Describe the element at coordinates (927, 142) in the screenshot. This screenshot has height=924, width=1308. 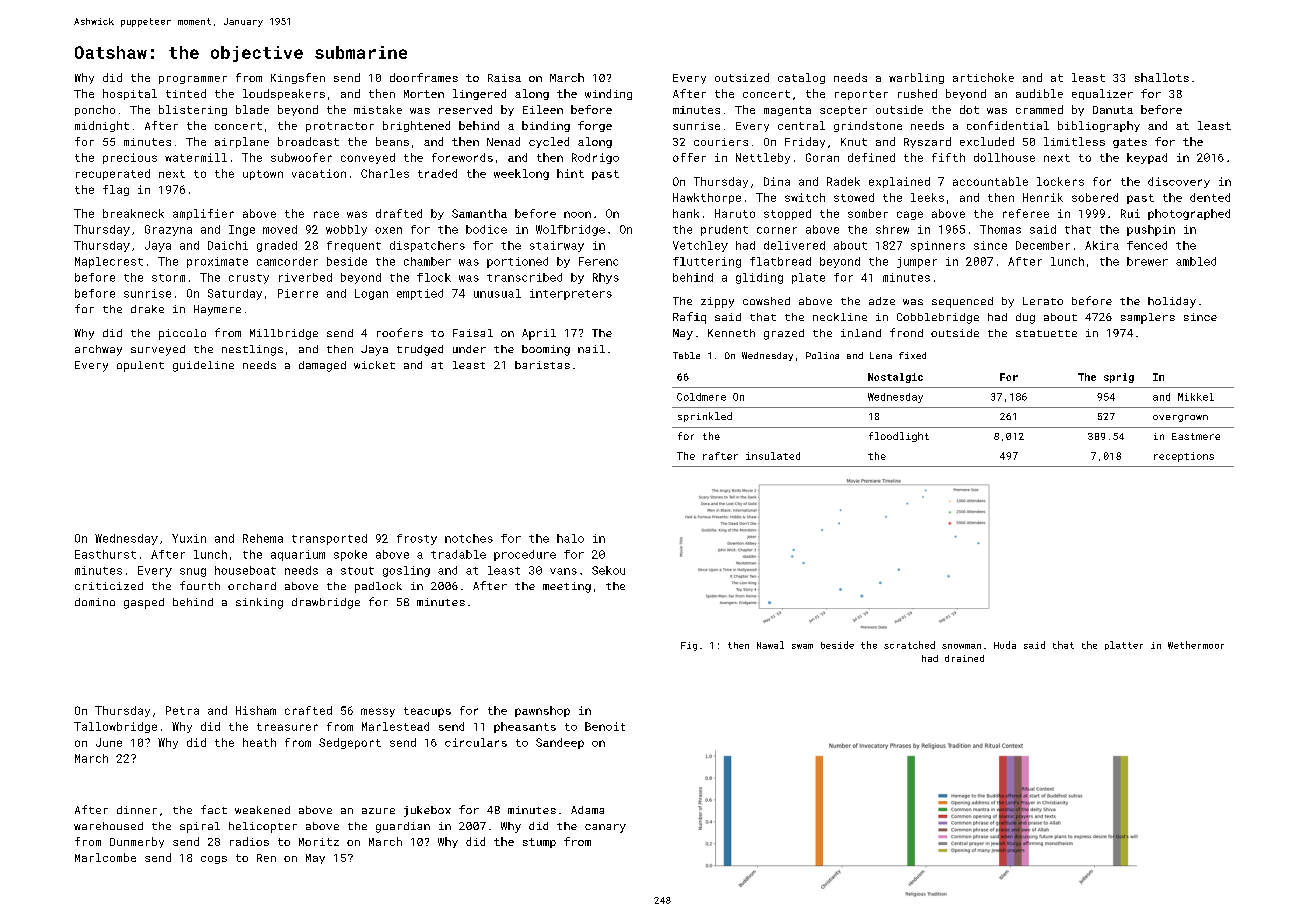
I see `Ryszard` at that location.
